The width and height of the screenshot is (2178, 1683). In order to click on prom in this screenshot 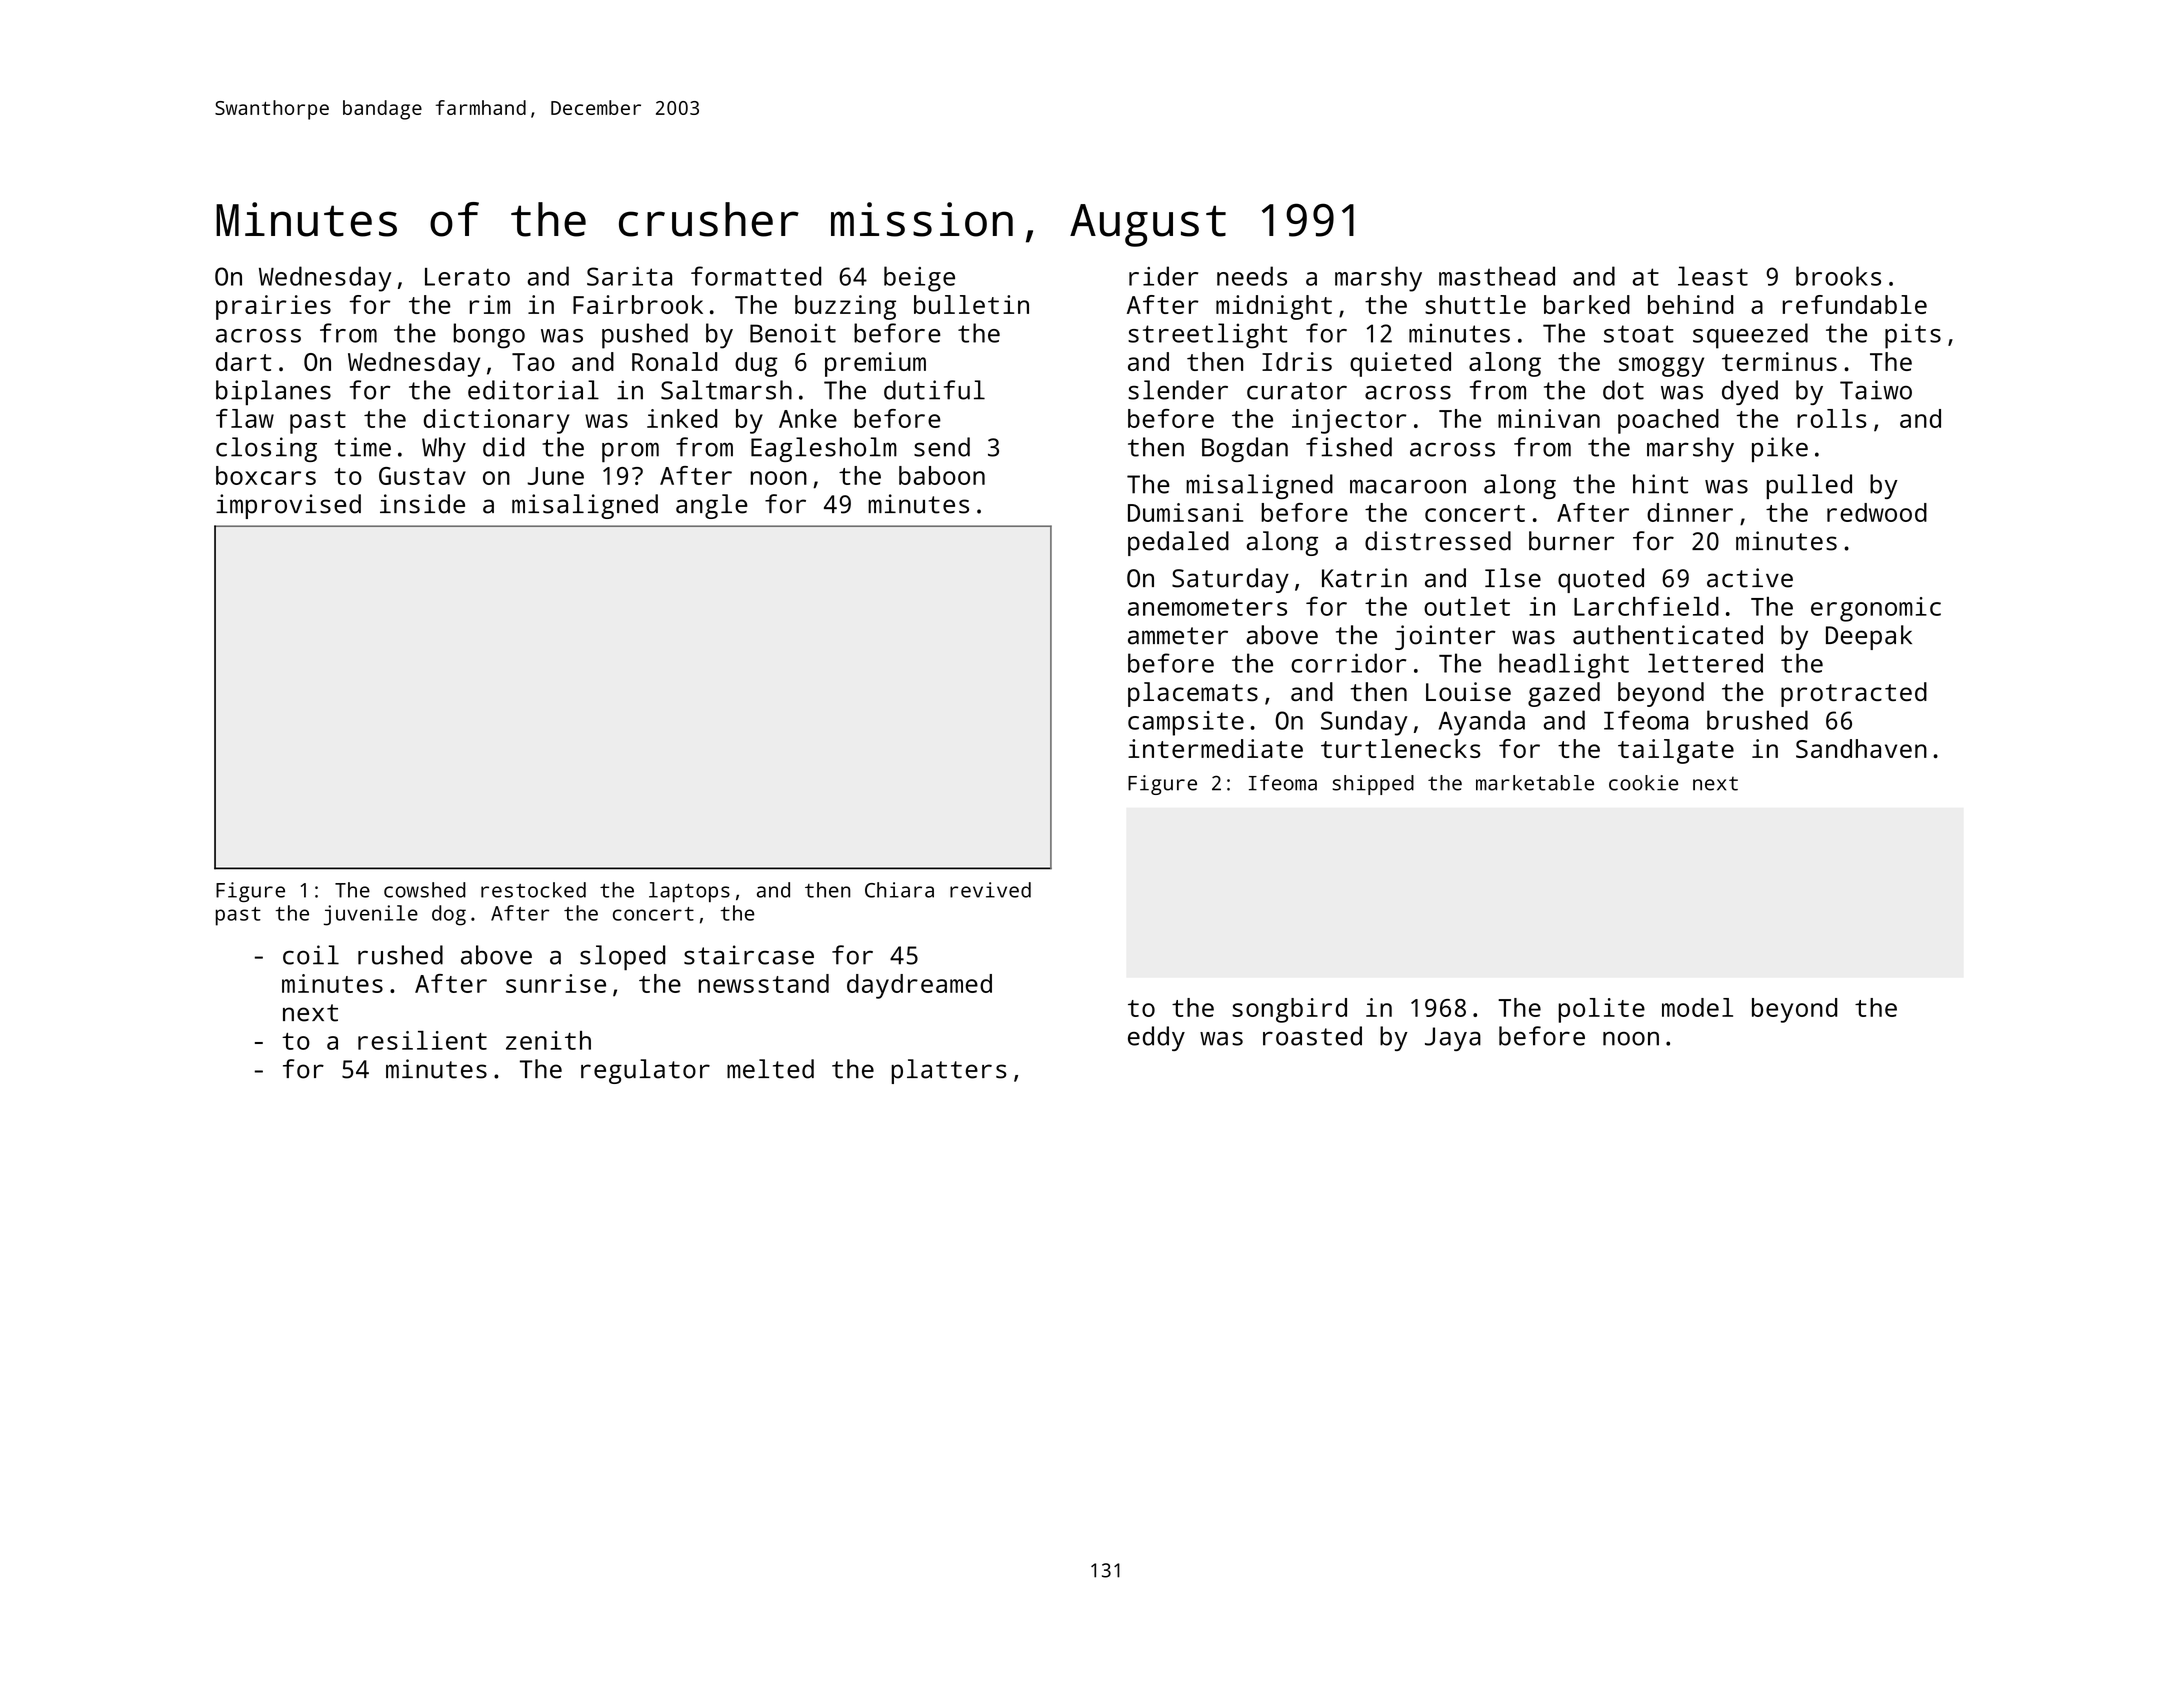, I will do `click(630, 452)`.
